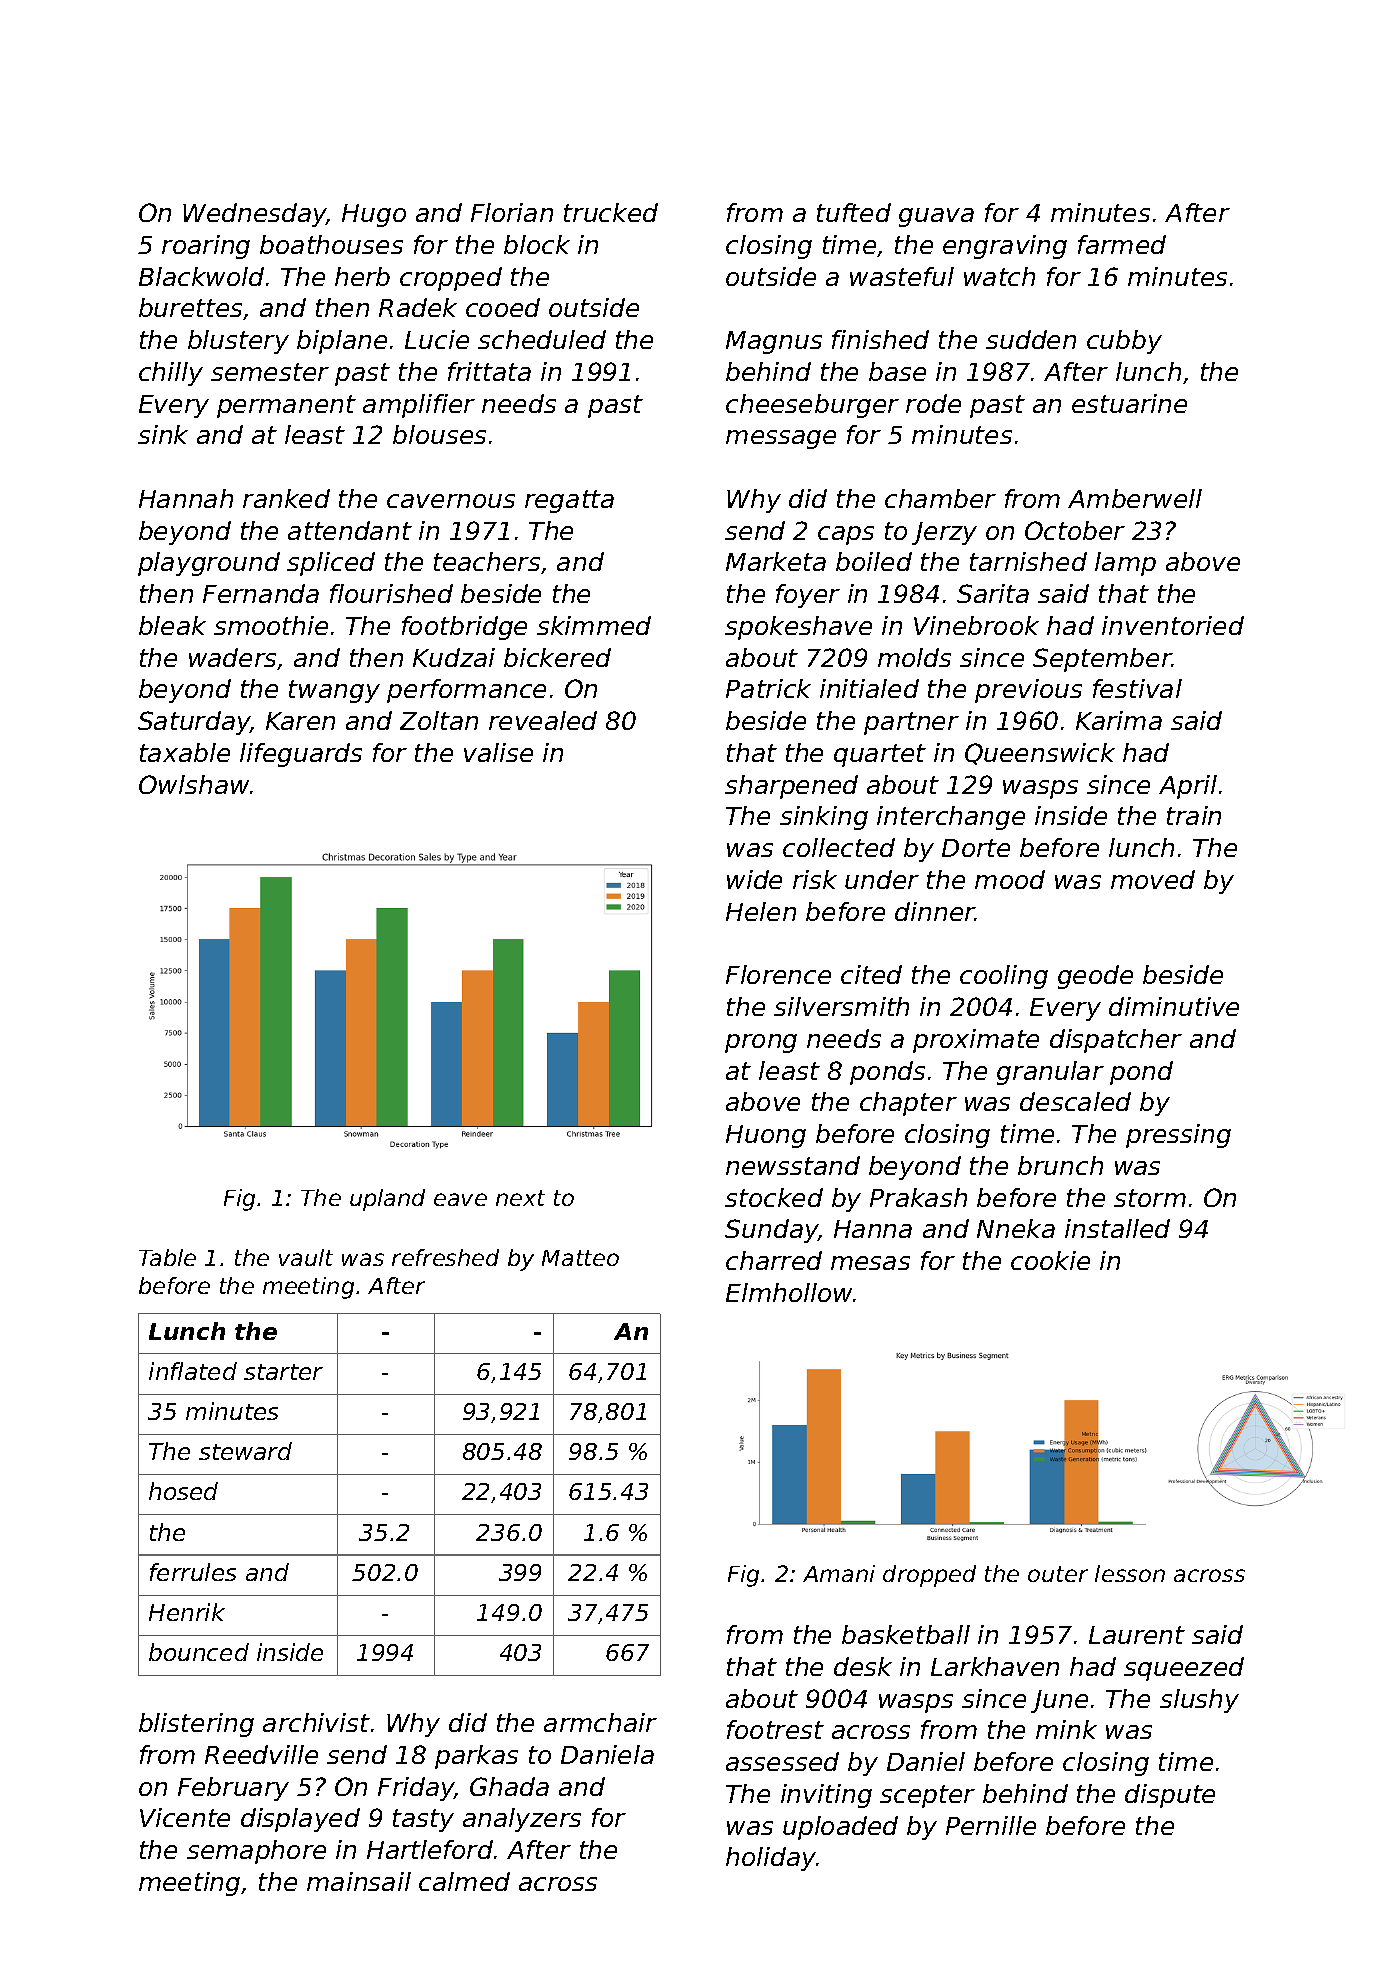 Image resolution: width=1386 pixels, height=1969 pixels. Describe the element at coordinates (512, 212) in the screenshot. I see `Florian` at that location.
